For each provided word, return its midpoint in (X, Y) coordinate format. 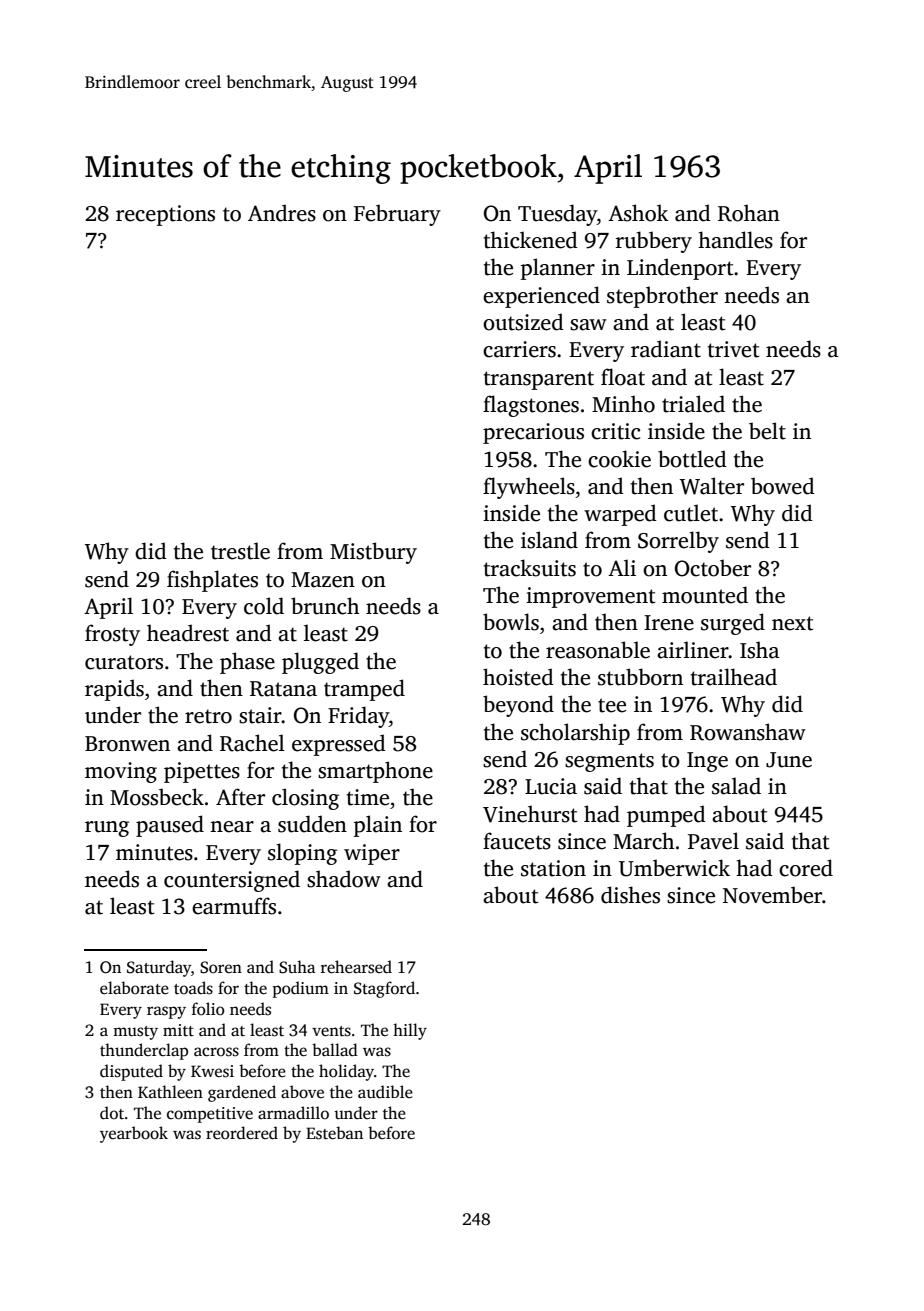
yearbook (134, 1134)
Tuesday (557, 215)
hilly (410, 1031)
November (772, 895)
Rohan (749, 213)
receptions (165, 215)
